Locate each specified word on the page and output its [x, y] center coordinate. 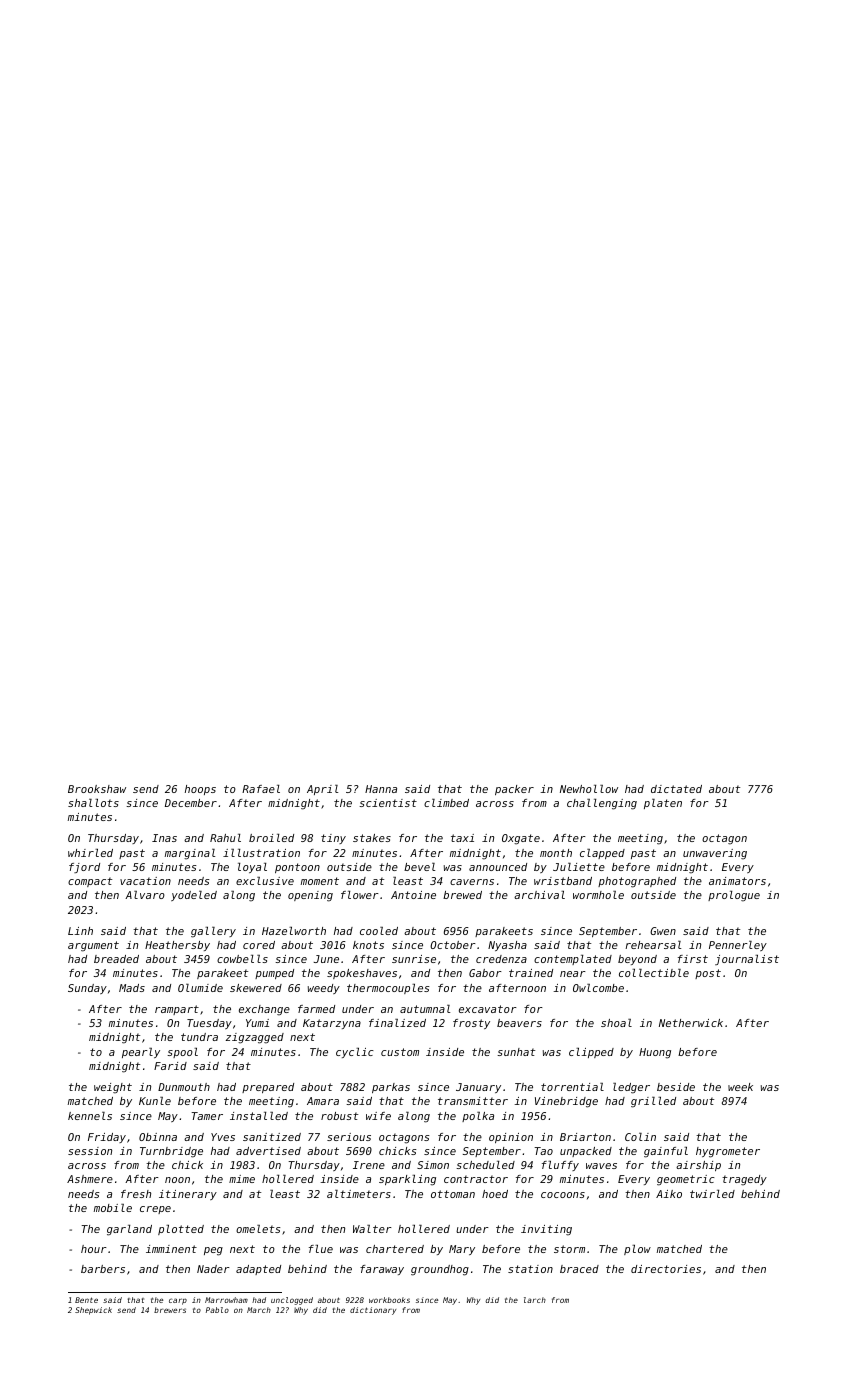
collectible [654, 973]
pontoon [297, 868]
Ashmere [90, 1179]
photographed [637, 882]
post [708, 974]
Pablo [217, 1310]
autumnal [425, 1009]
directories [666, 1269]
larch [535, 1300]
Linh [80, 931]
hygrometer [728, 1152]
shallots [93, 803]
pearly [141, 1053]
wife [378, 1116]
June [326, 959]
